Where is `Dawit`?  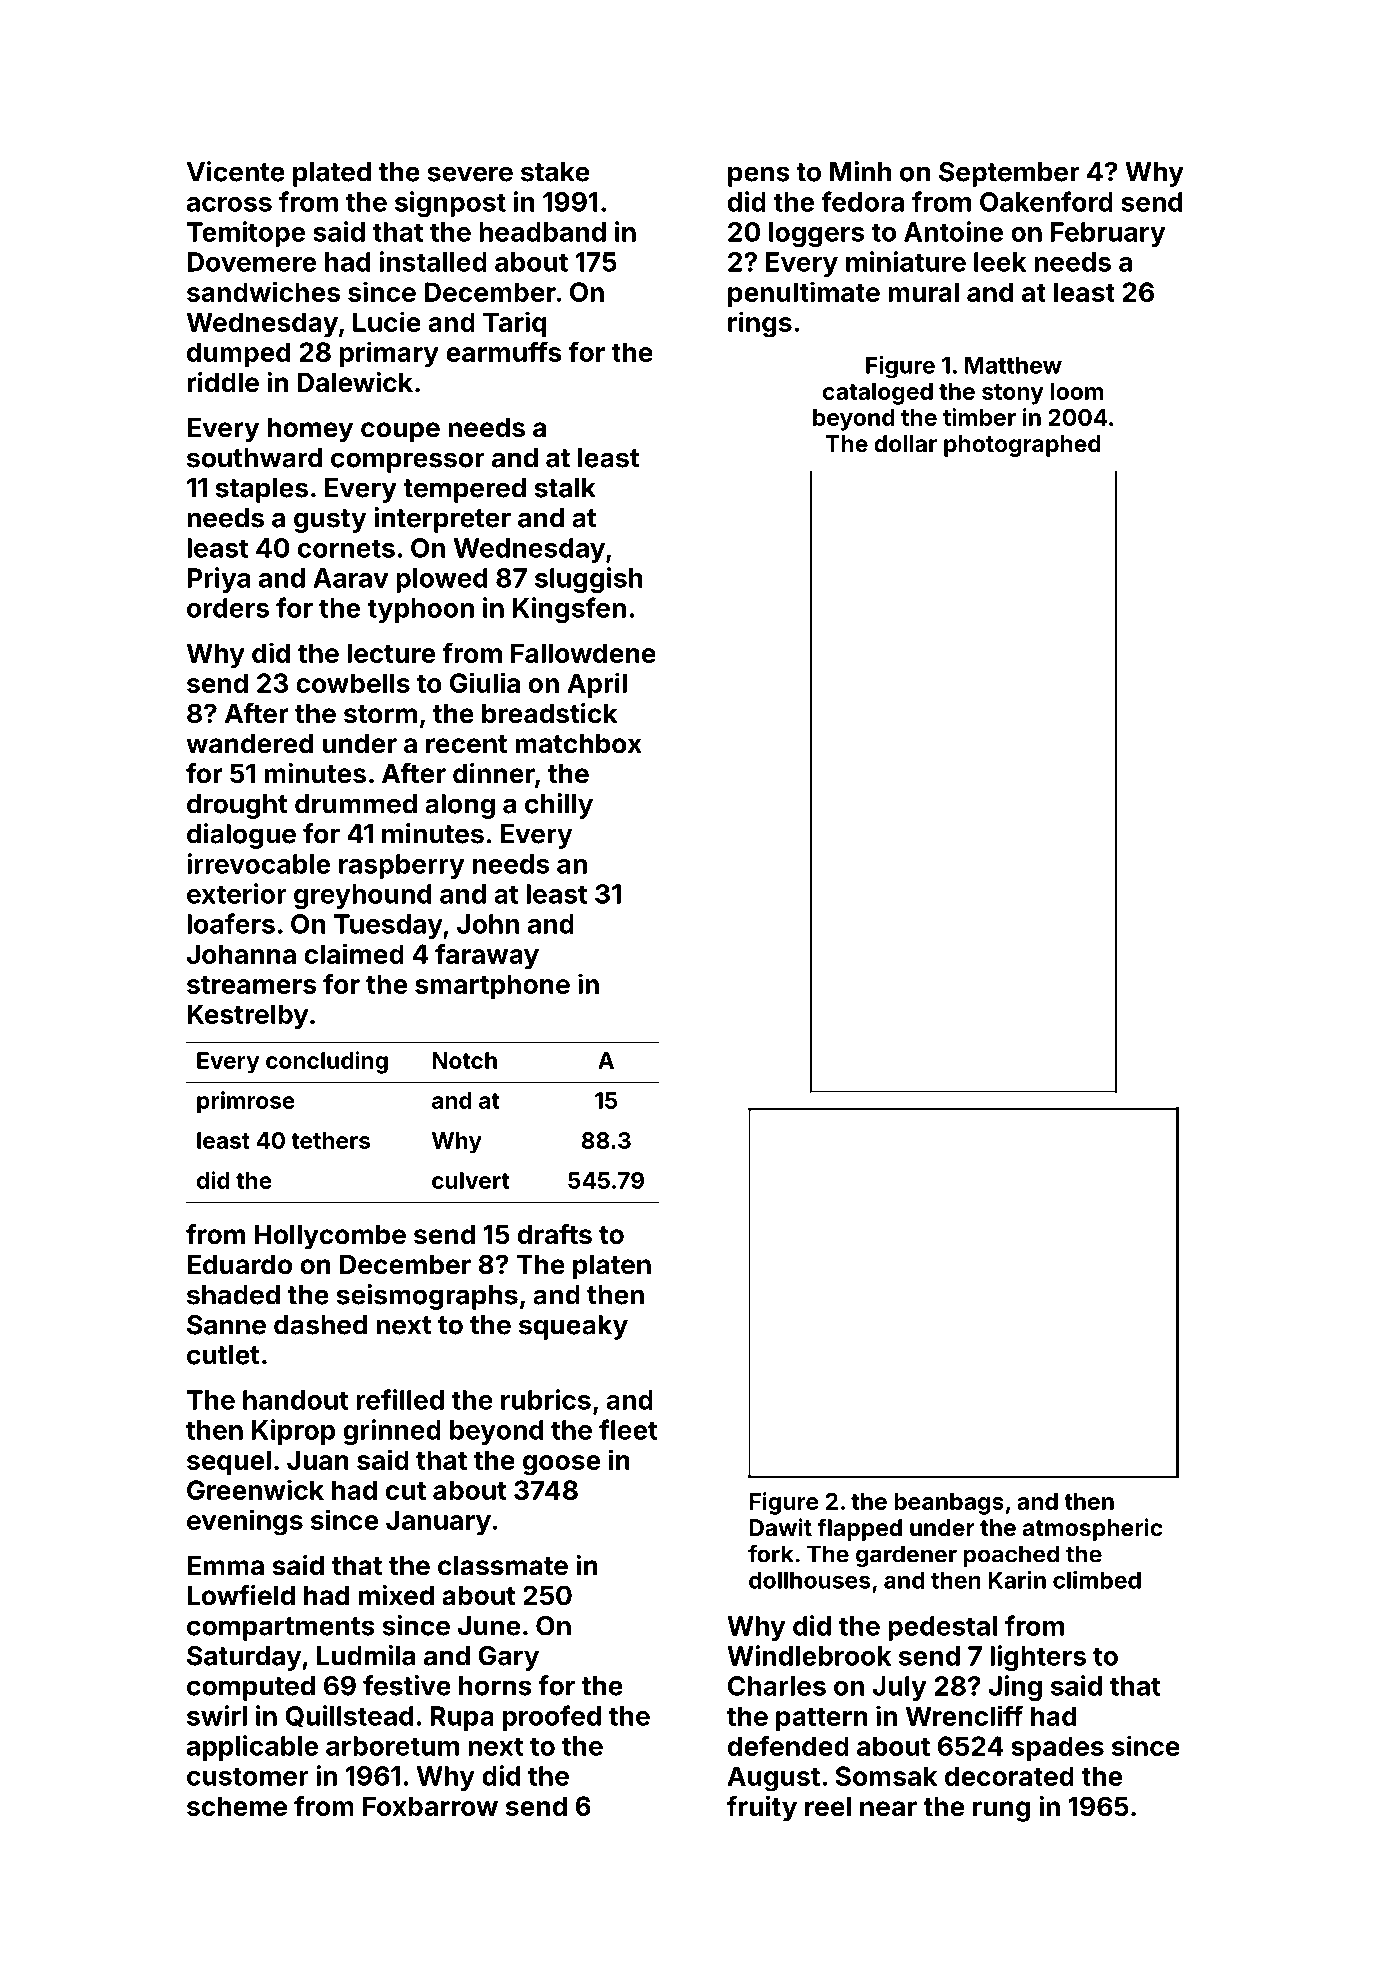
Dawit is located at coordinates (781, 1527).
